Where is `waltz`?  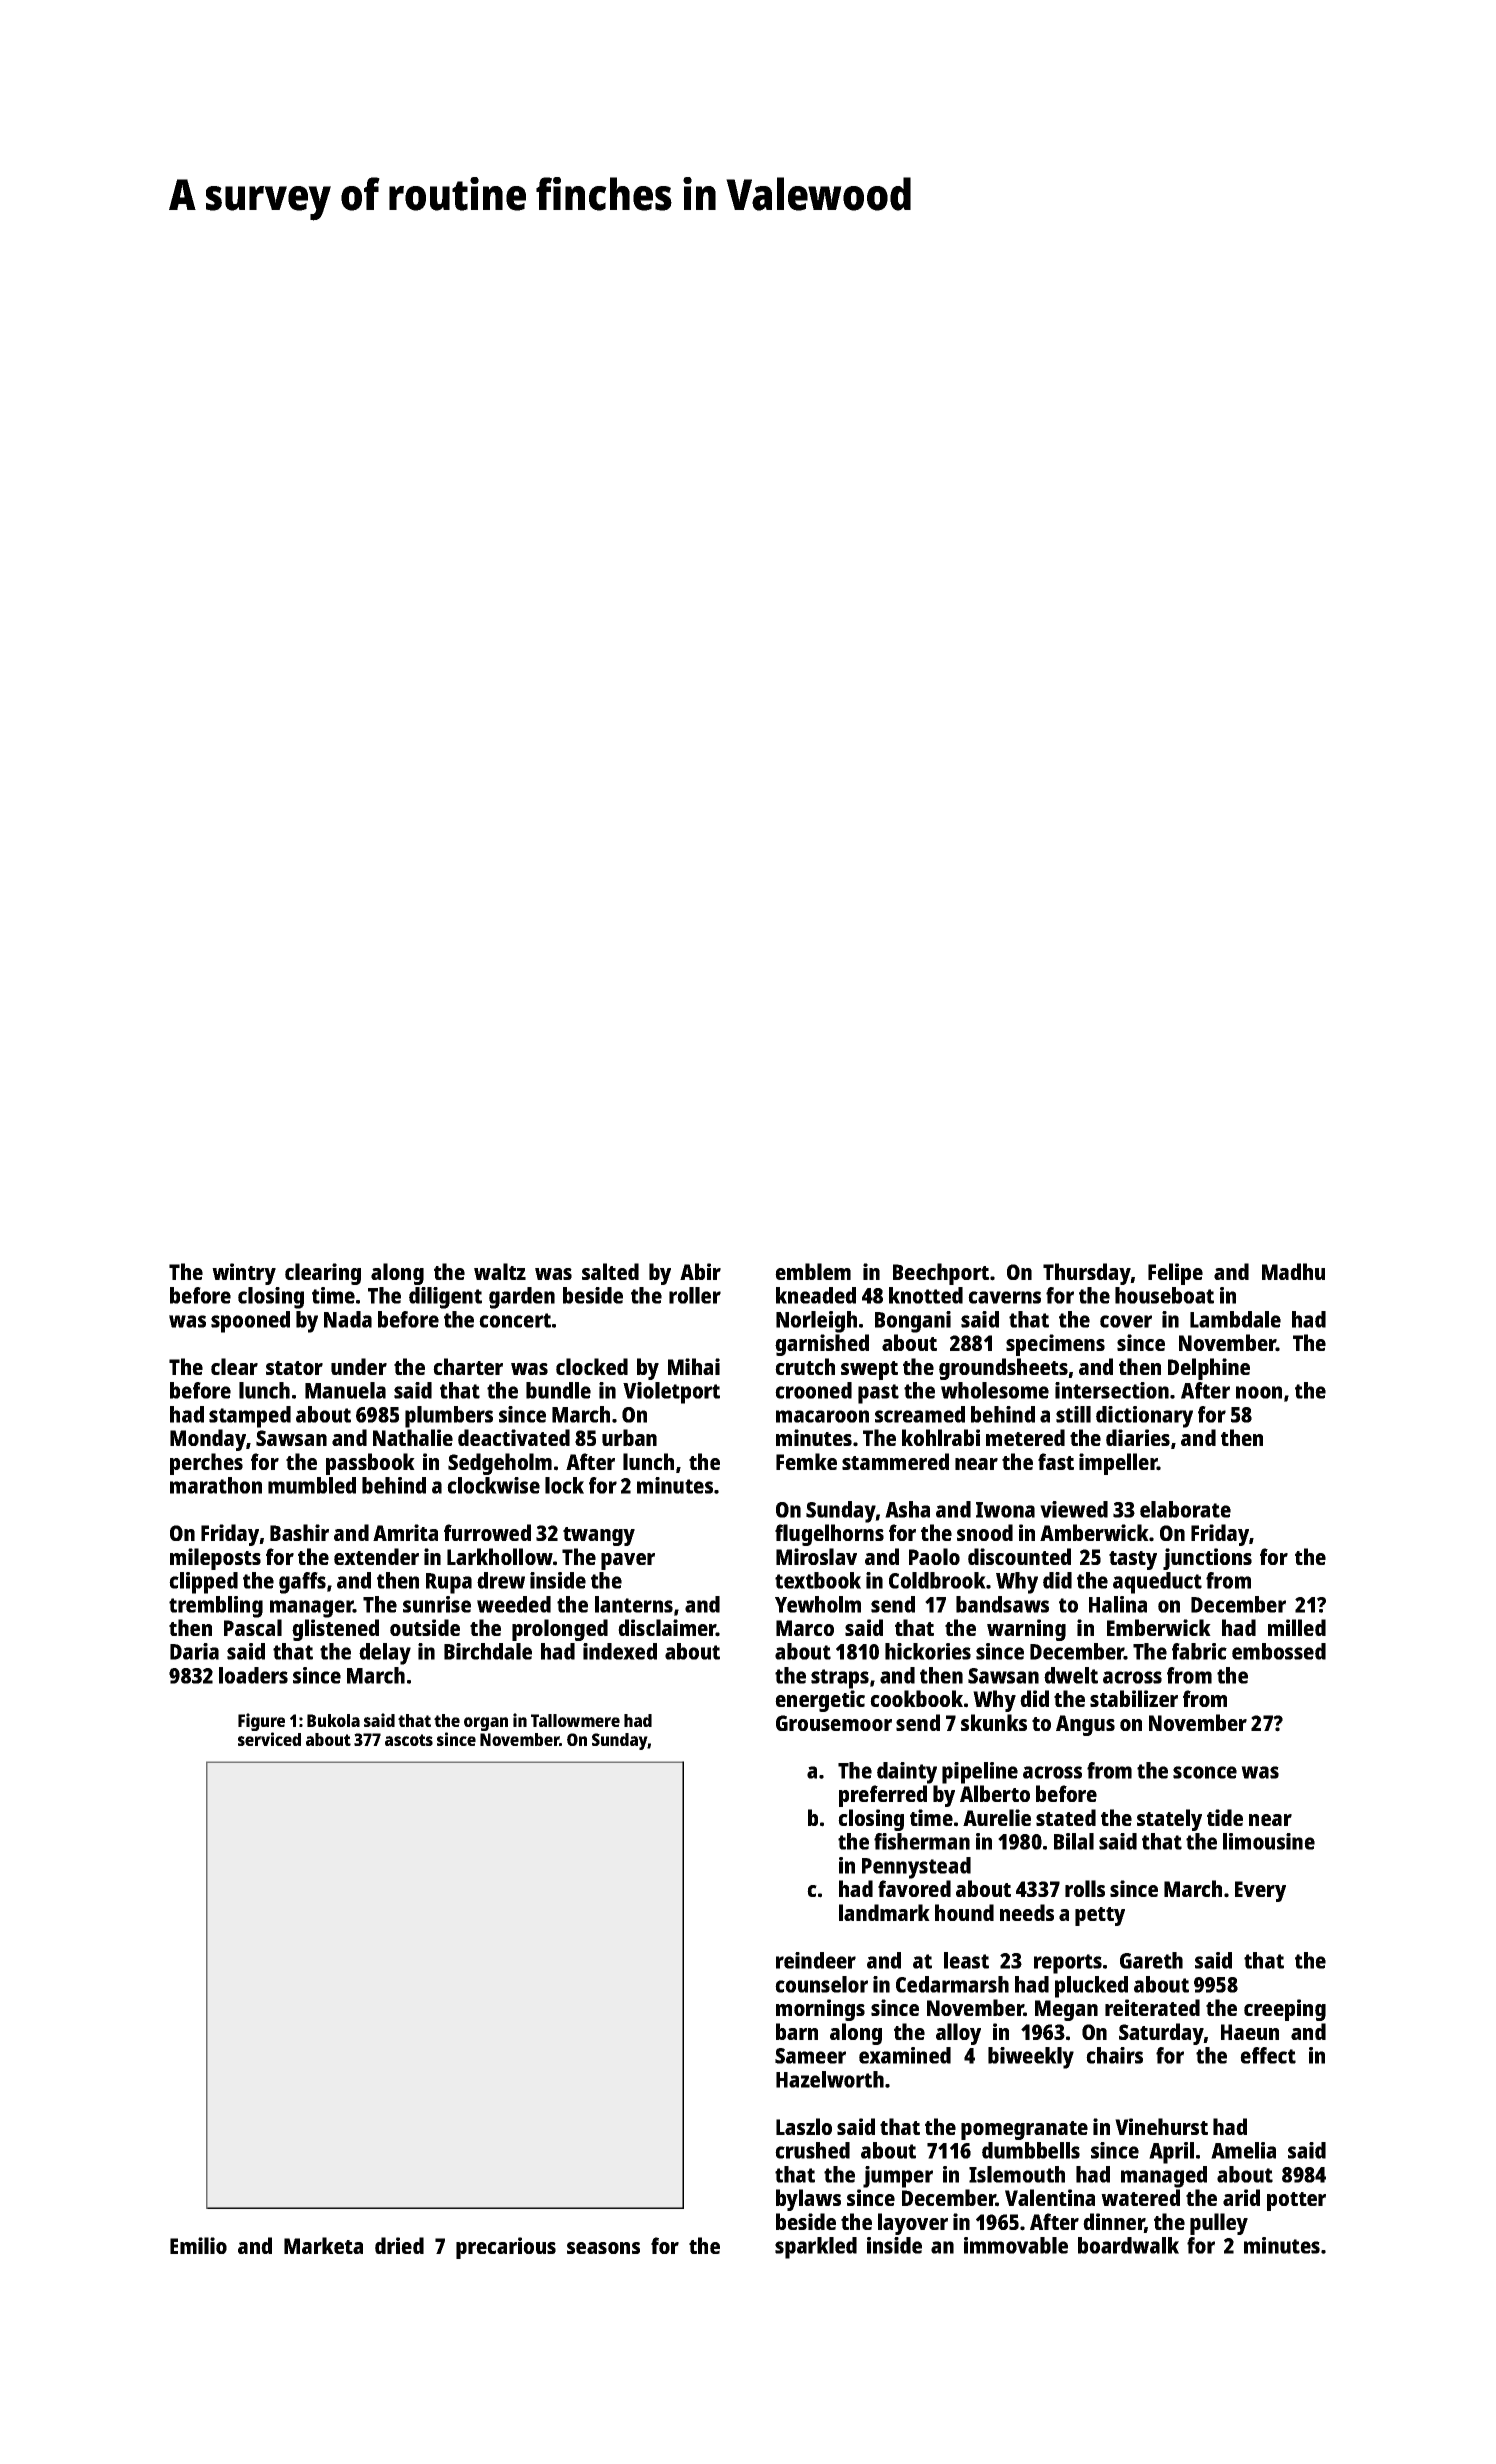
waltz is located at coordinates (500, 1271).
